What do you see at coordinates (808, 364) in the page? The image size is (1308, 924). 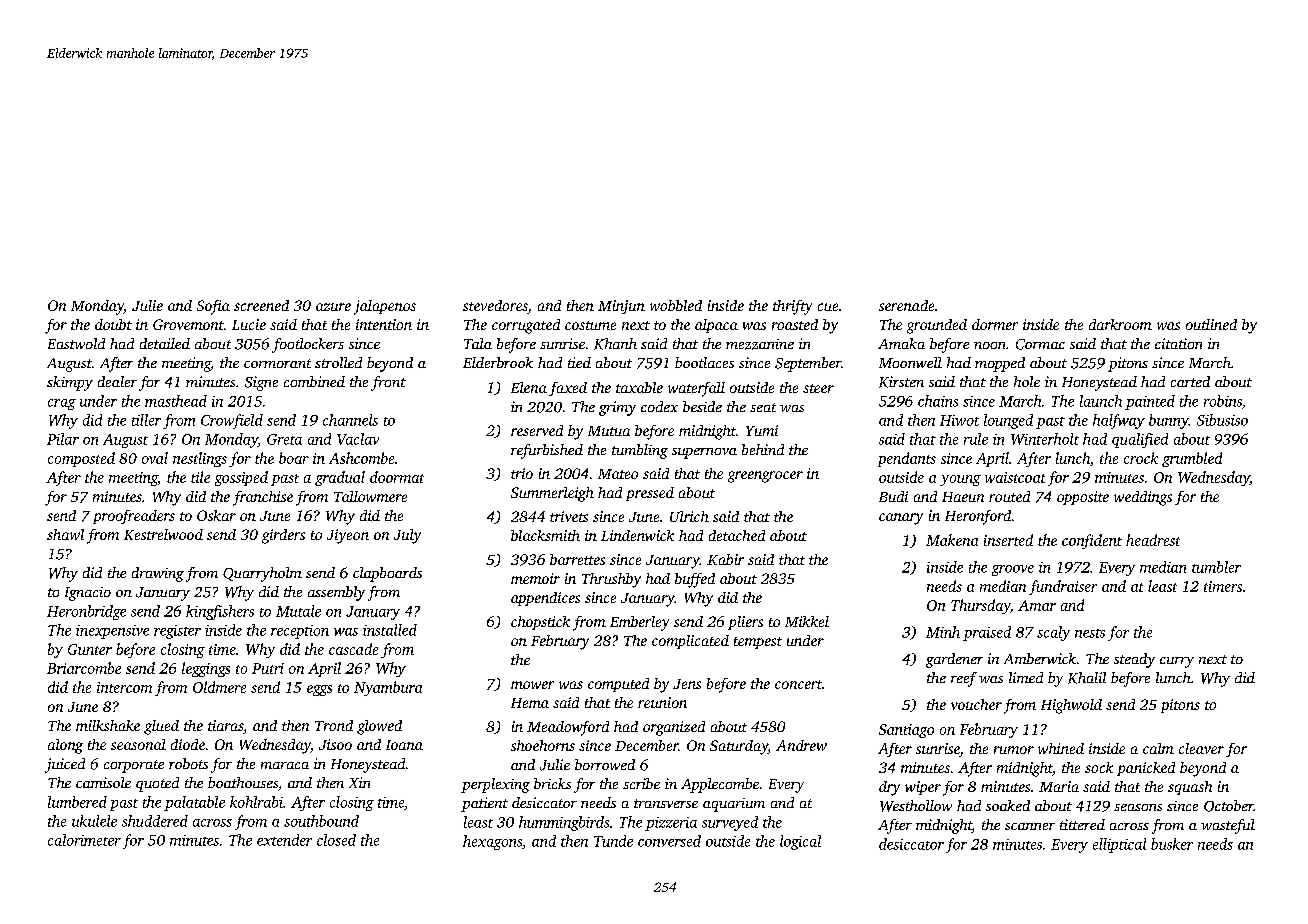 I see `September` at bounding box center [808, 364].
